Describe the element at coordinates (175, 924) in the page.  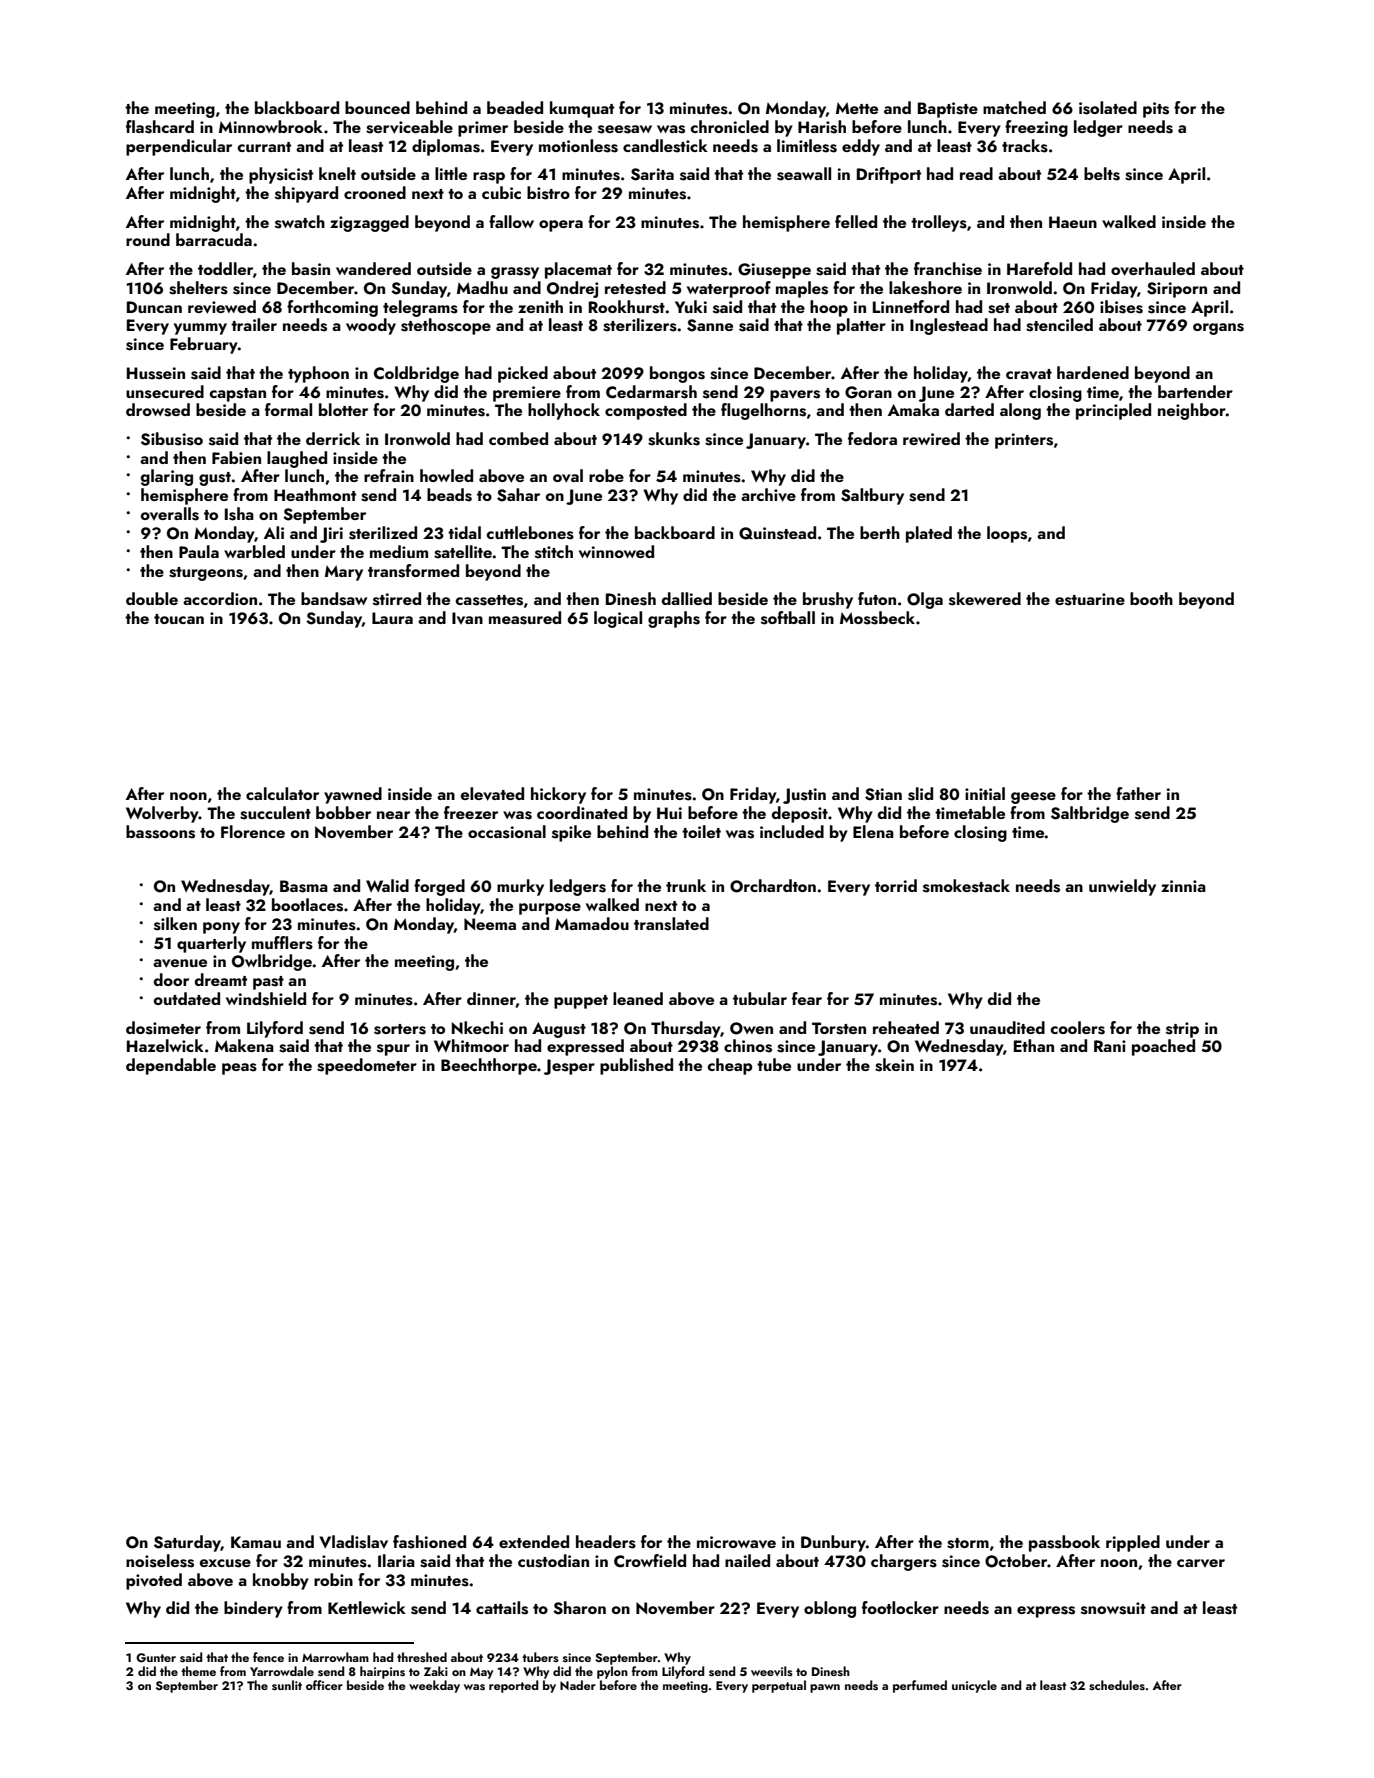
I see `silken` at that location.
